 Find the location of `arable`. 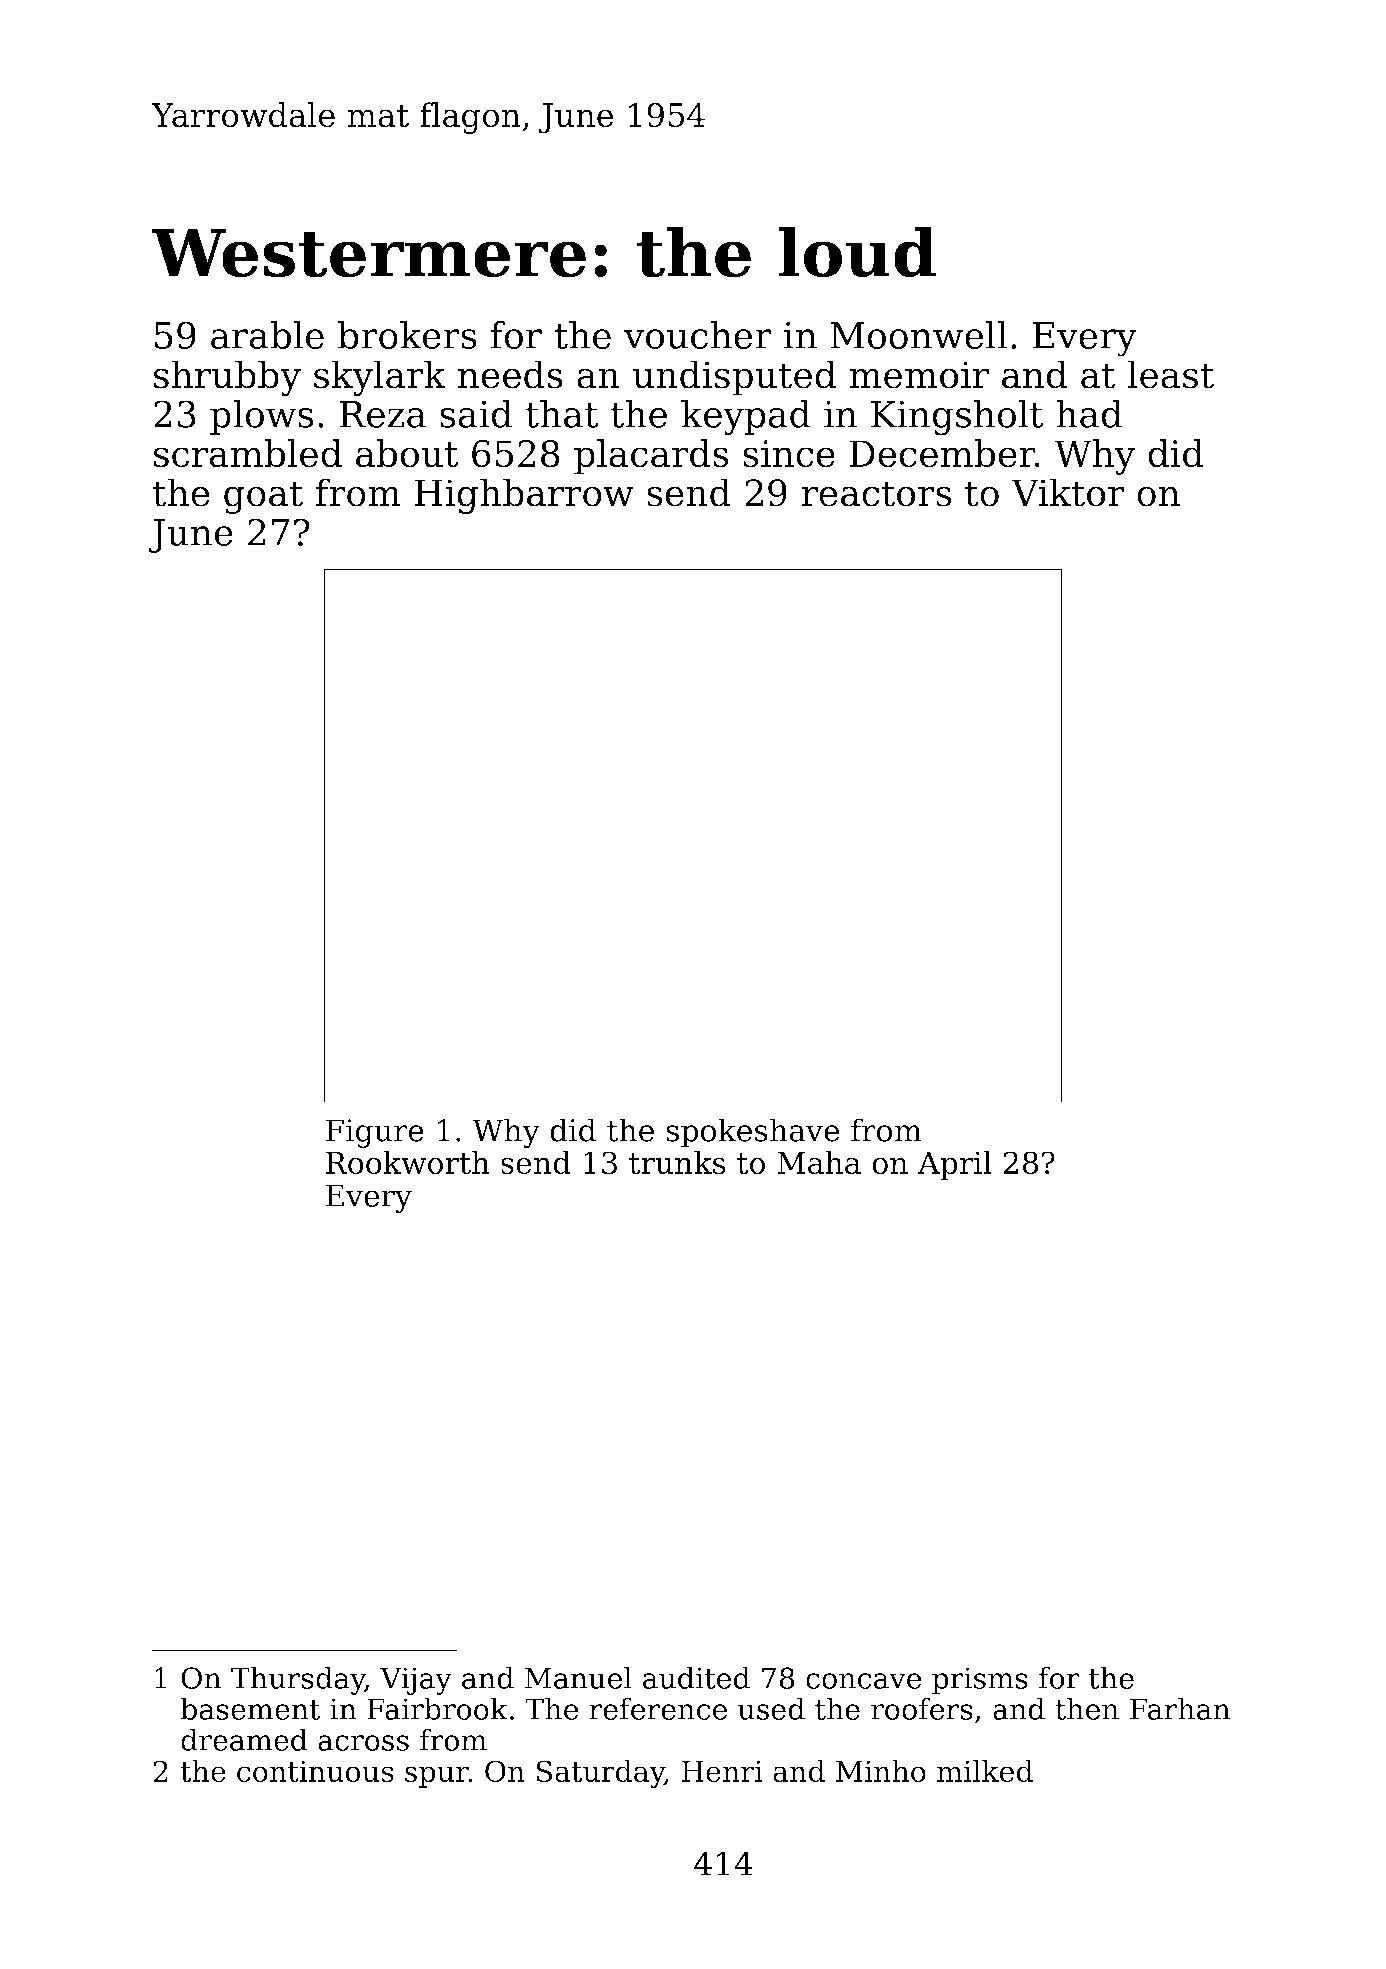

arable is located at coordinates (267, 335).
